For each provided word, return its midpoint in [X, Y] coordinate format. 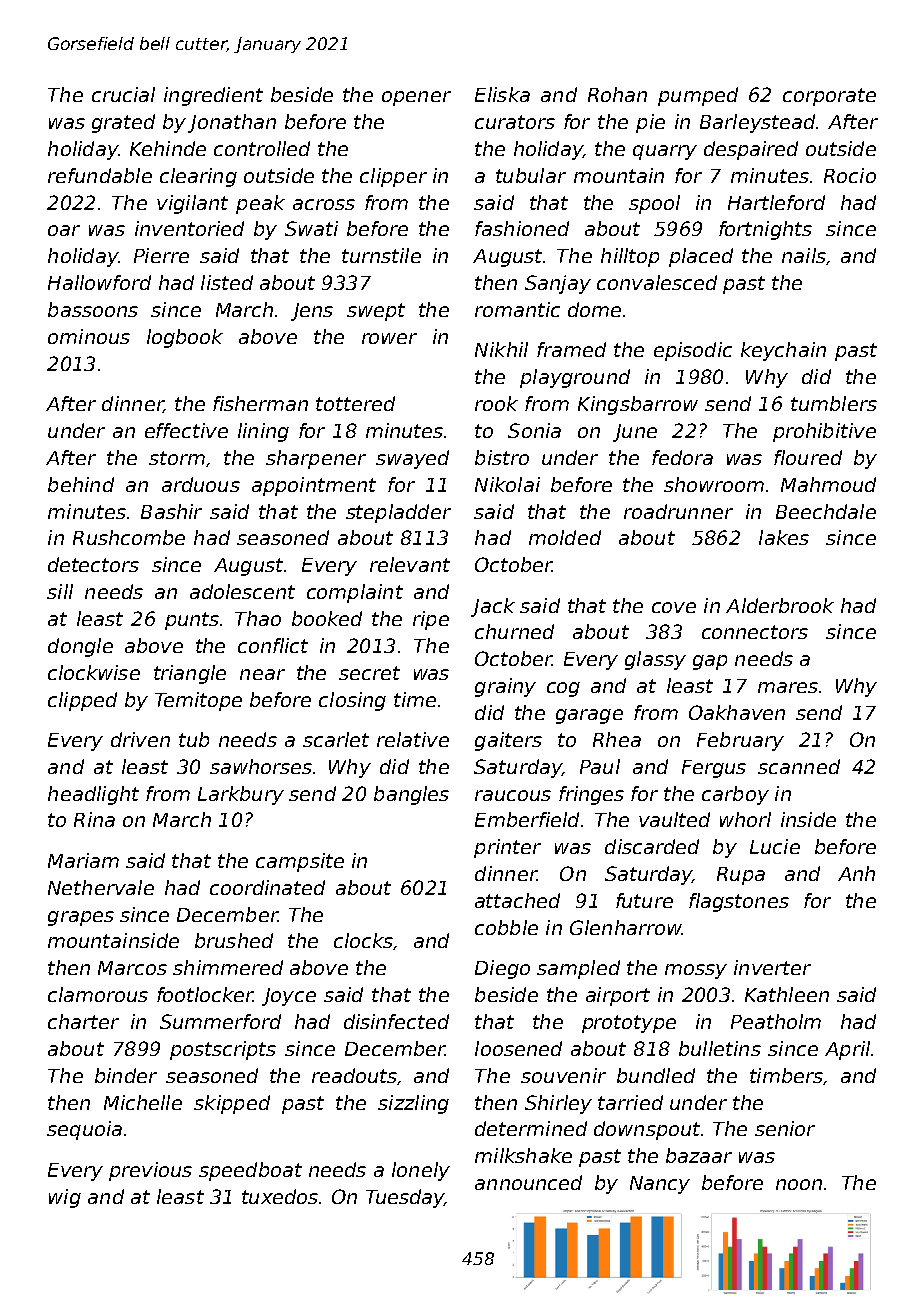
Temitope [198, 701]
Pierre [161, 255]
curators [515, 122]
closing [352, 701]
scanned [799, 766]
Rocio [850, 175]
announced [528, 1182]
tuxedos [280, 1196]
